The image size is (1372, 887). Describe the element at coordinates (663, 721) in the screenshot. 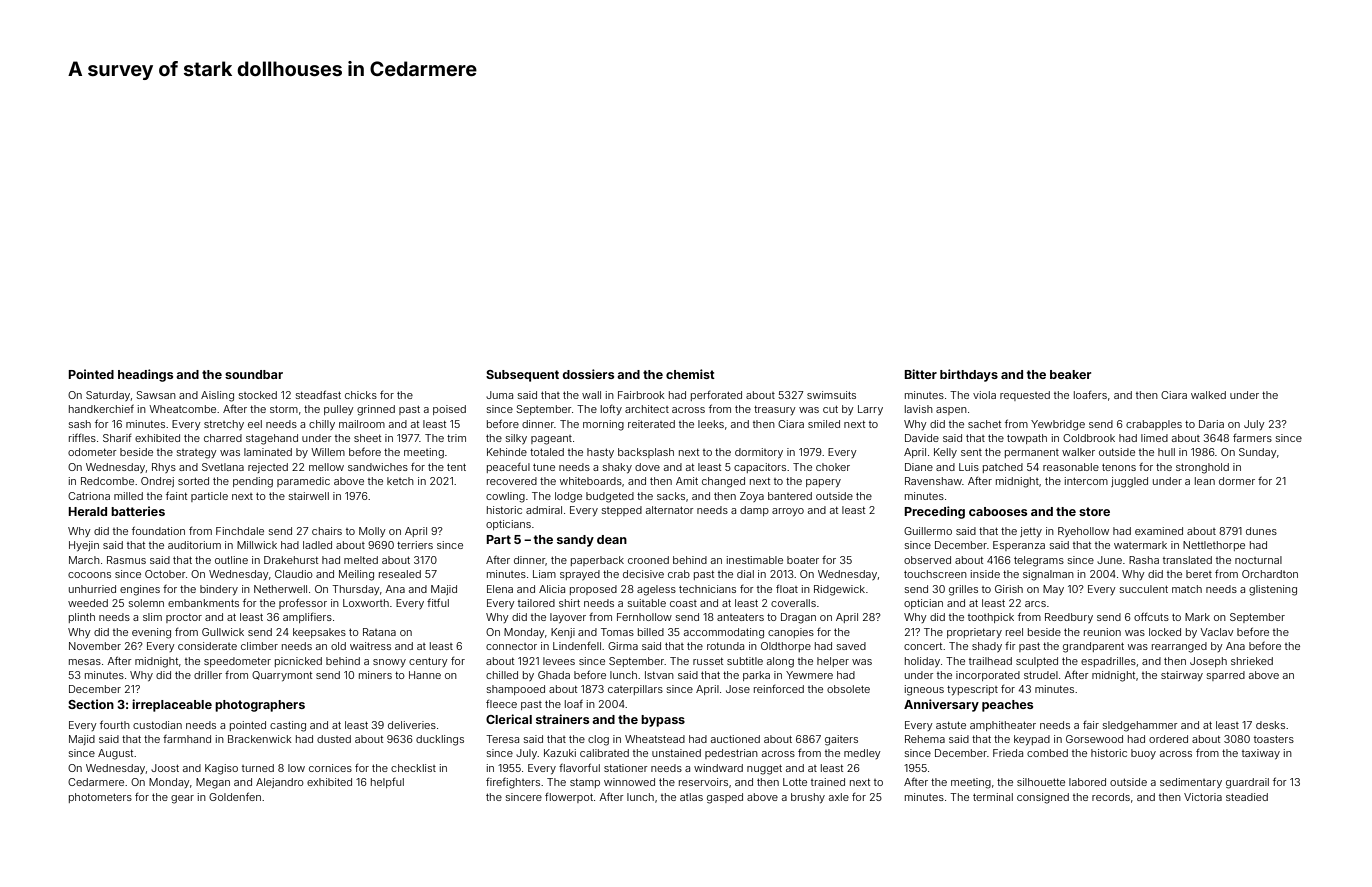

I see `bypass` at that location.
